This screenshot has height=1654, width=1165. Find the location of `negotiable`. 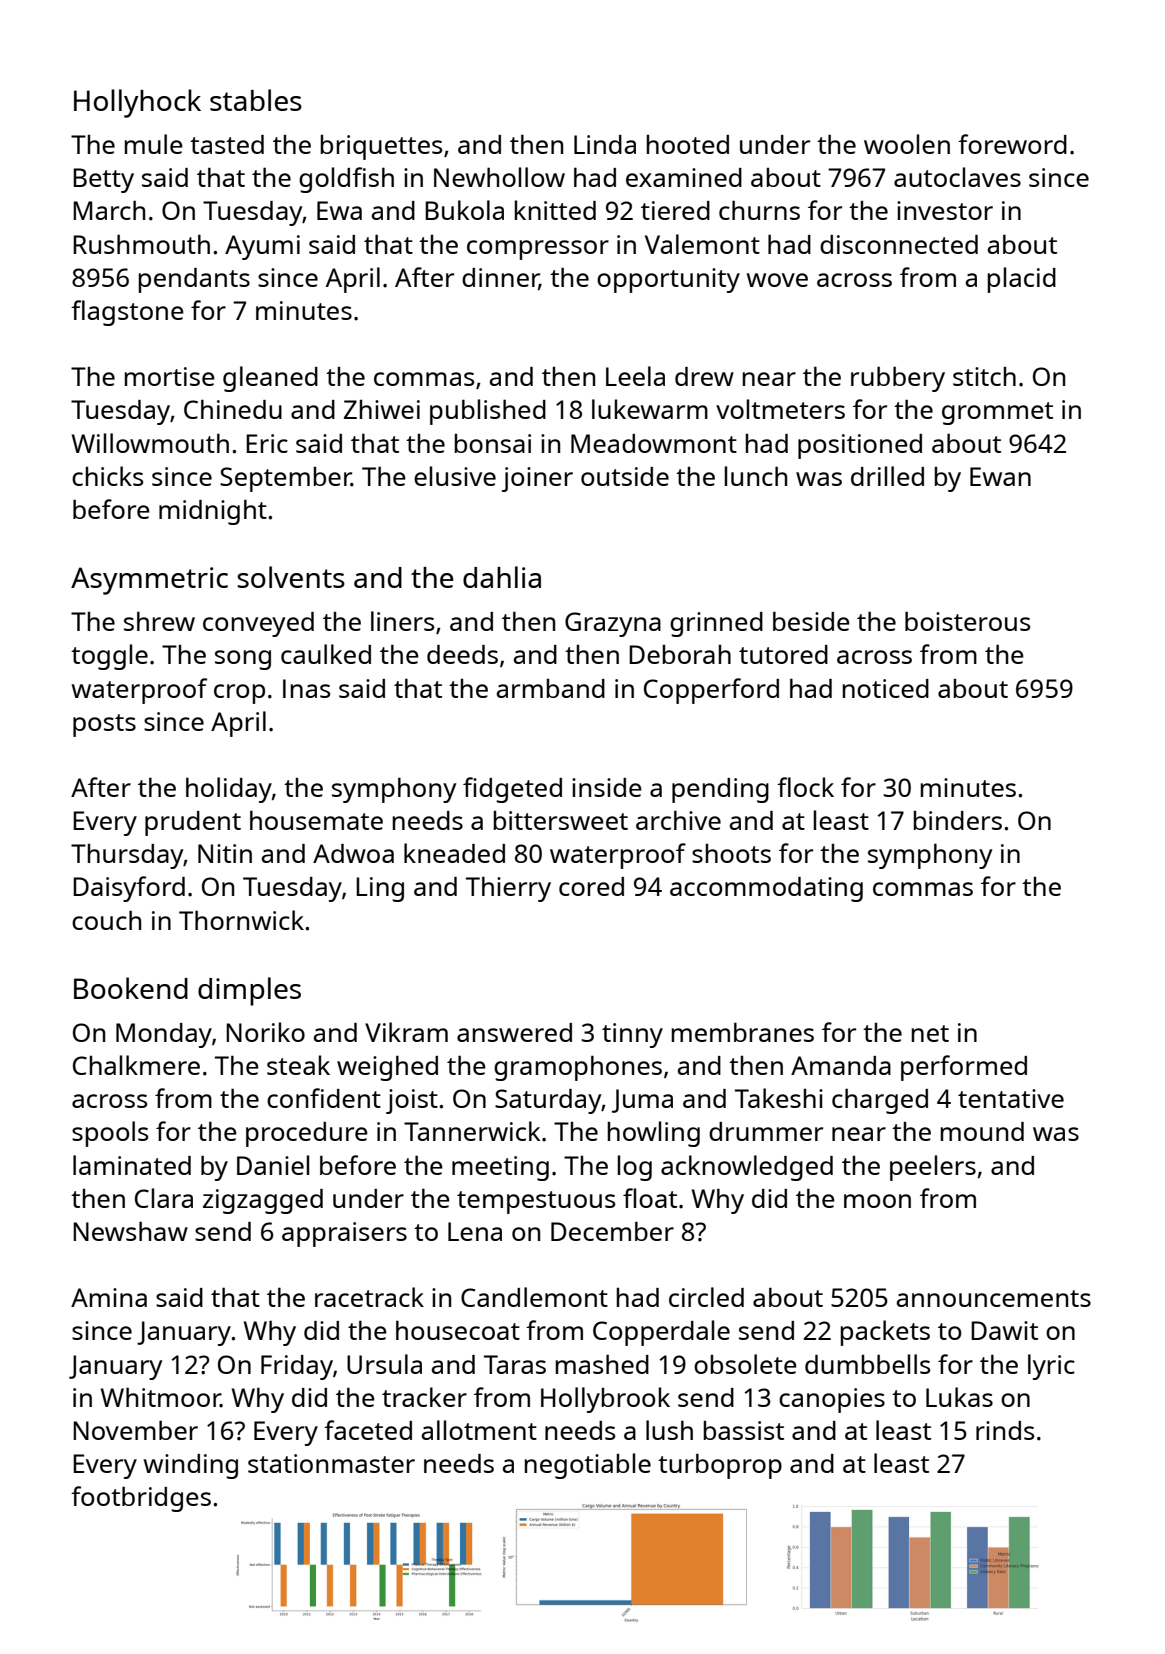

negotiable is located at coordinates (588, 1466).
